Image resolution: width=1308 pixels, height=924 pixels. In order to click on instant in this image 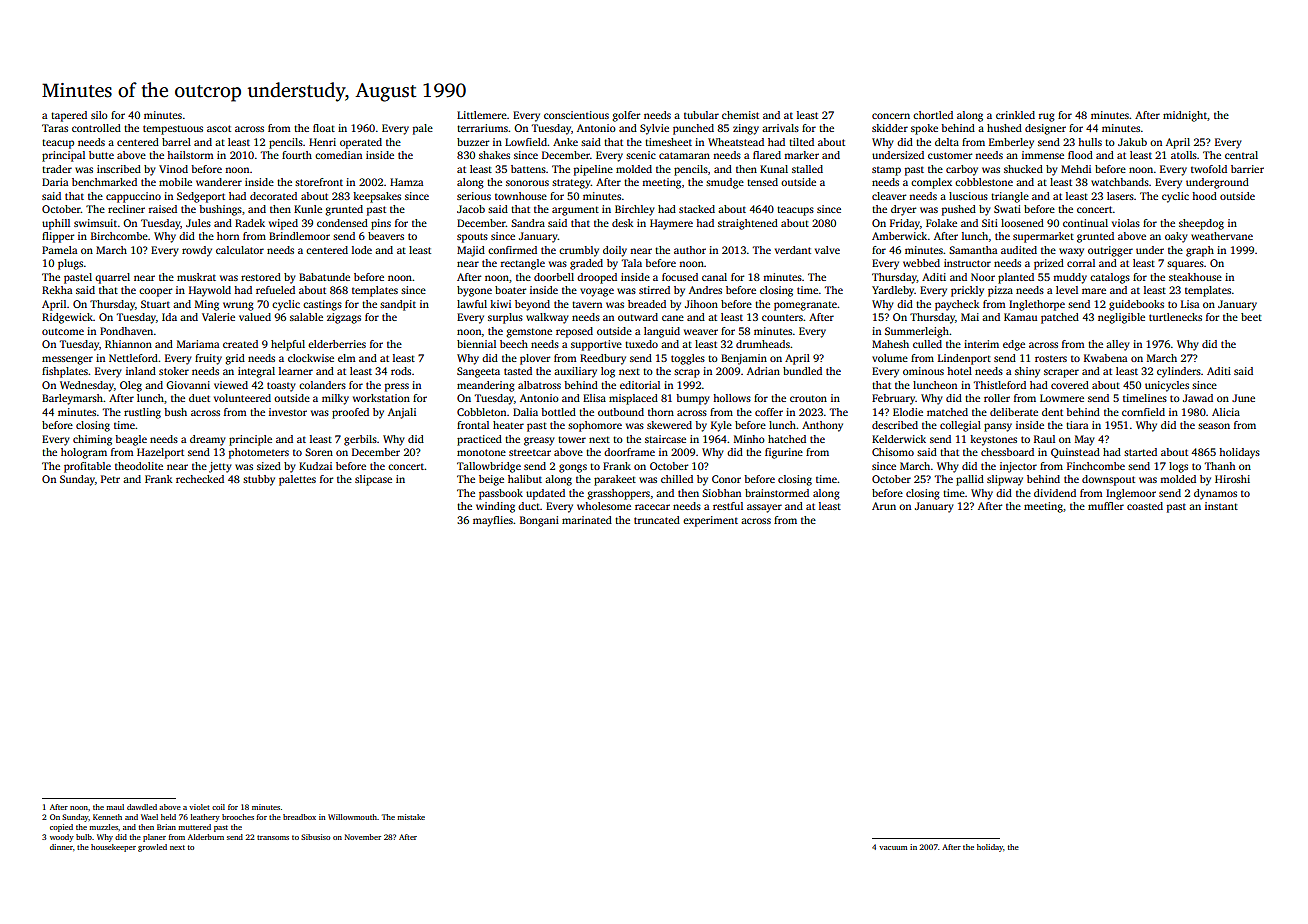, I will do `click(1221, 506)`.
